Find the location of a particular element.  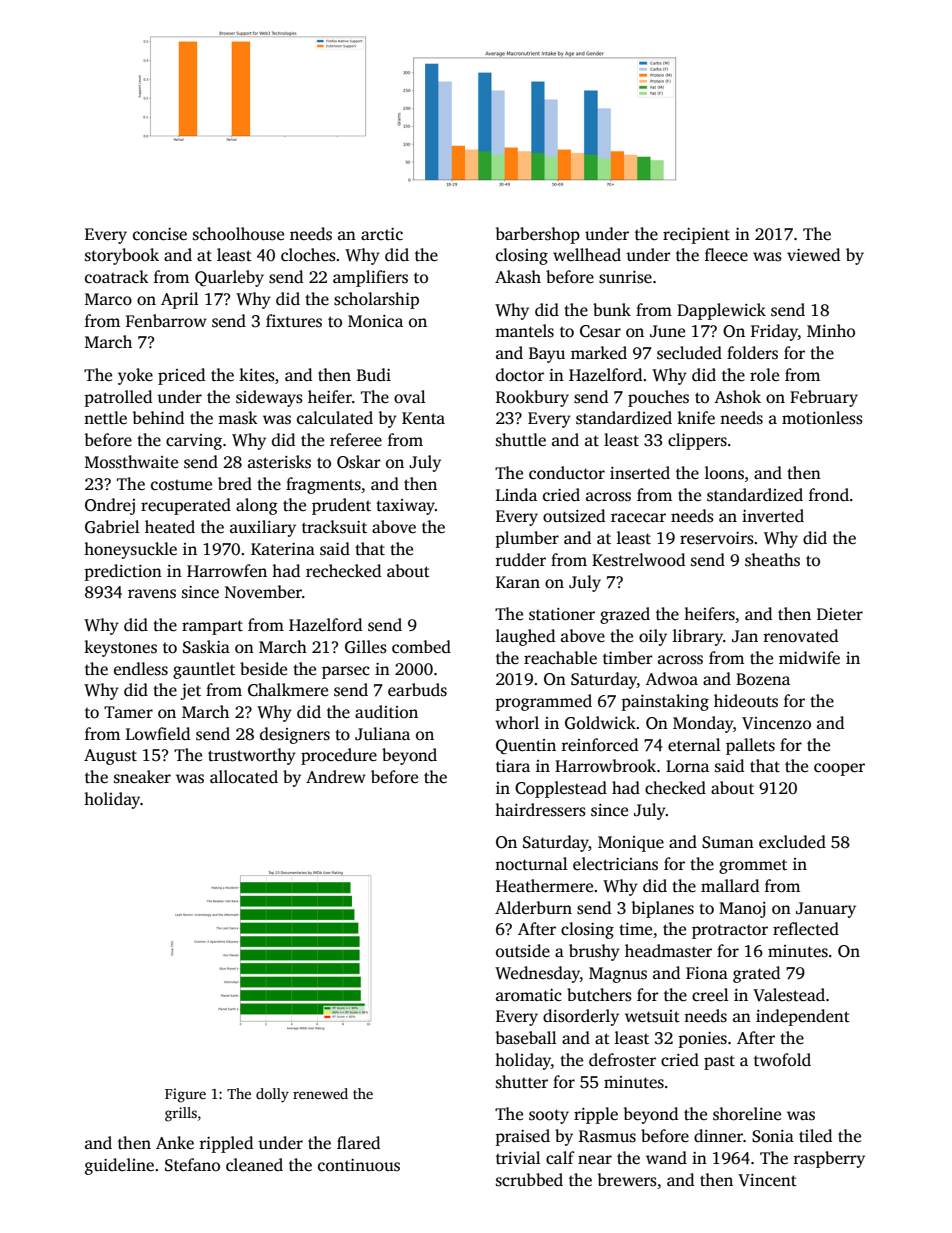

Stefano is located at coordinates (192, 1165).
